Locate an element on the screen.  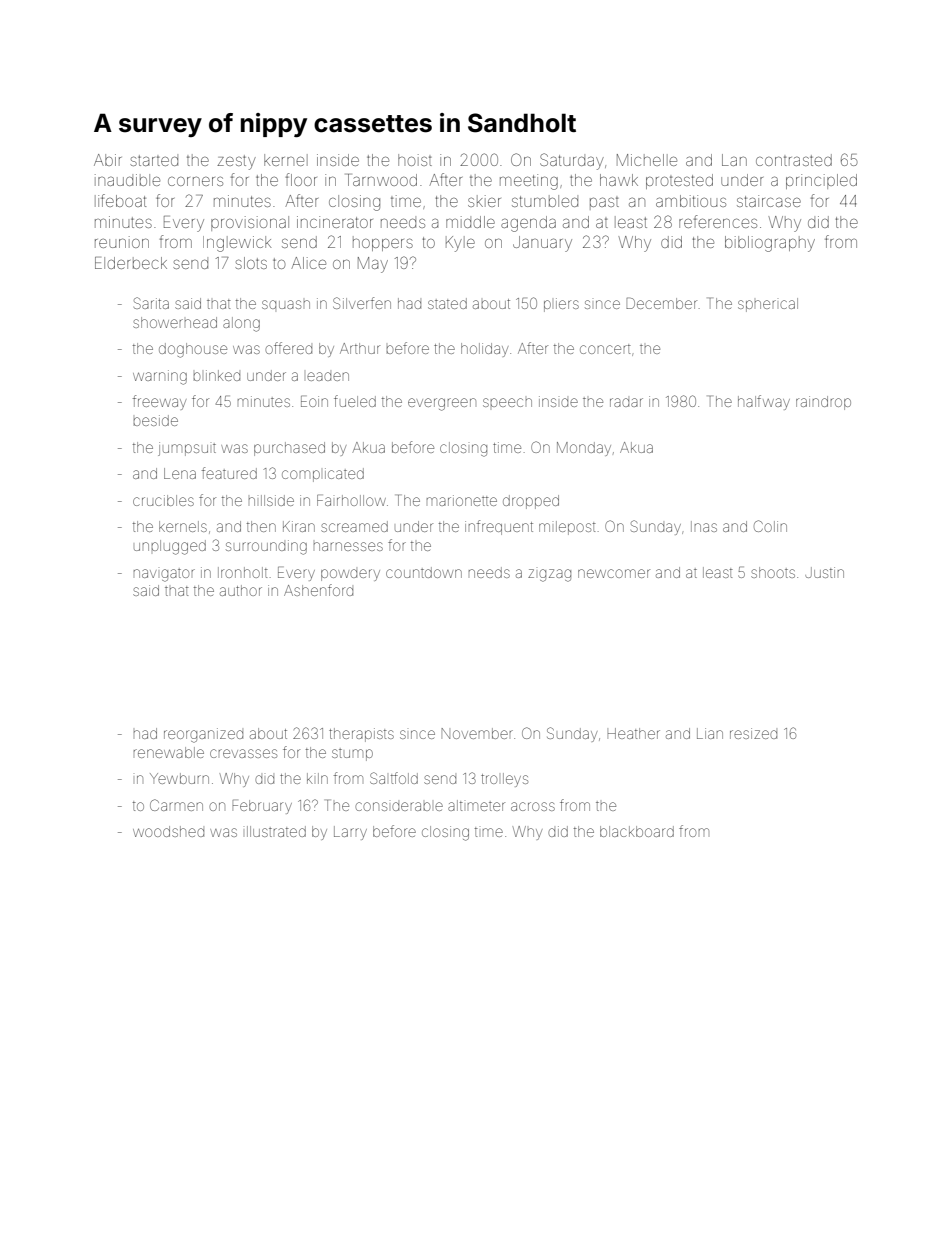
Larry is located at coordinates (350, 833).
